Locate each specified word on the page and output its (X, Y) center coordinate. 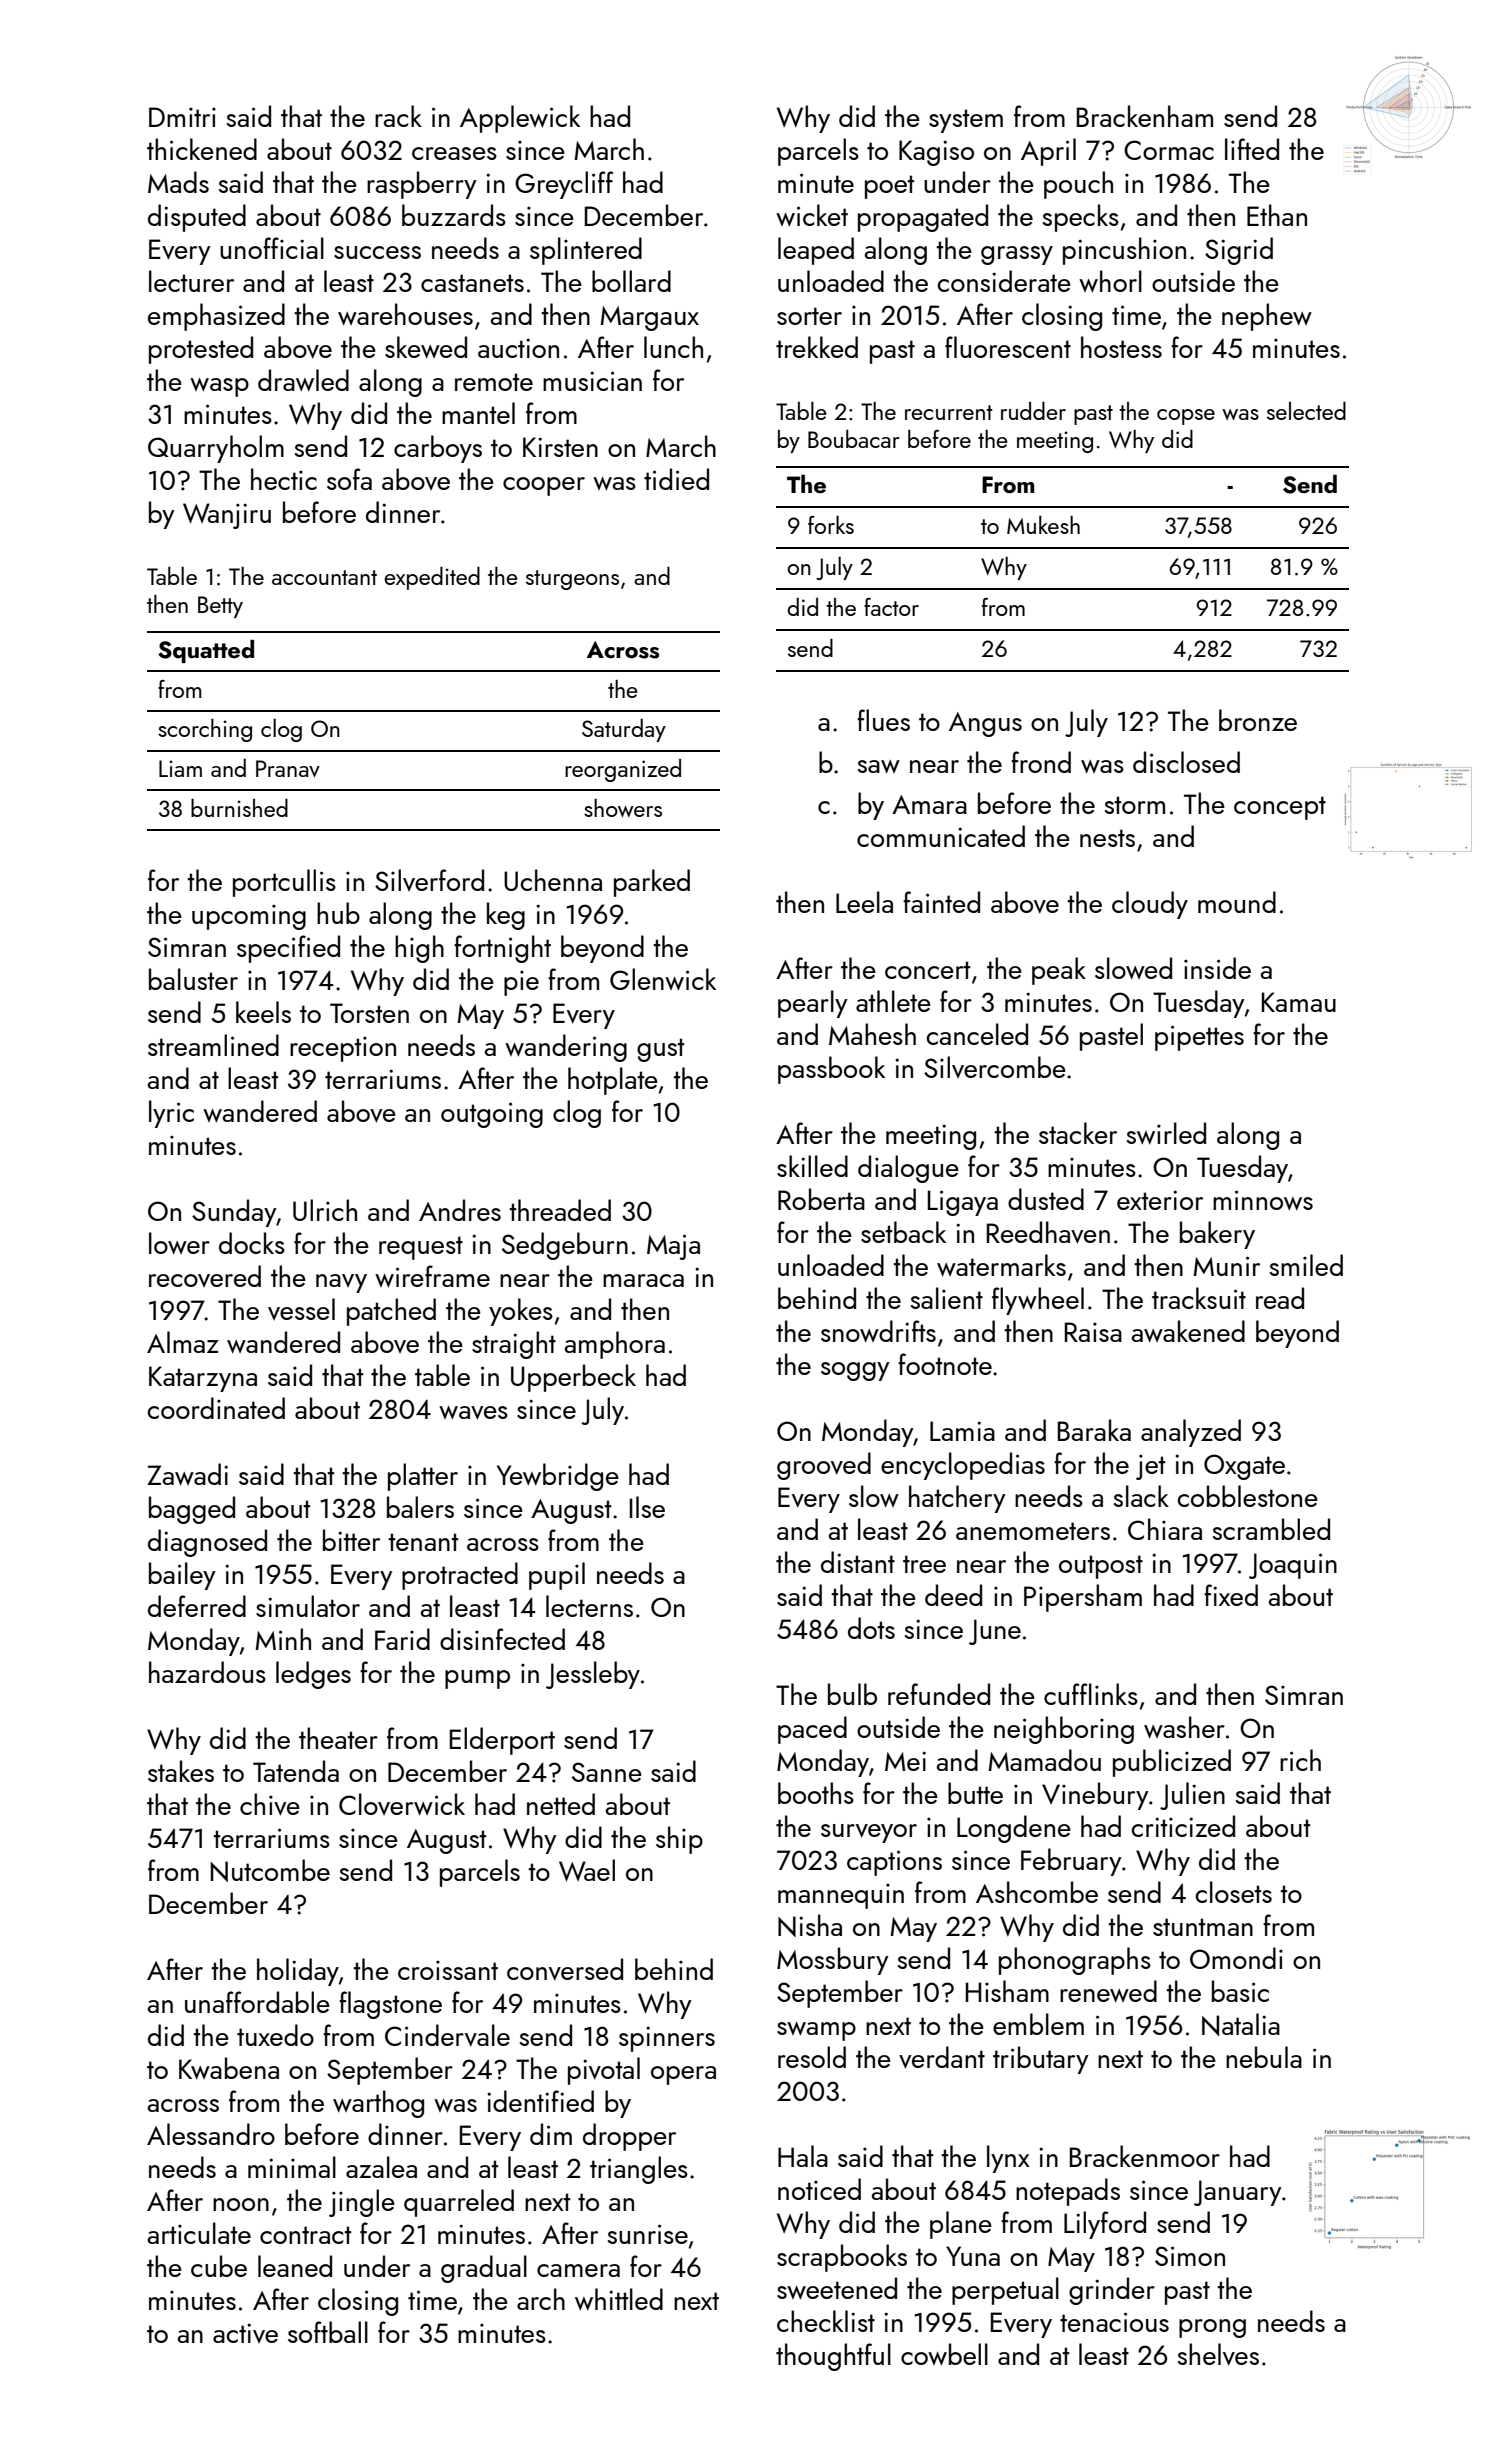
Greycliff (564, 185)
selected (1306, 411)
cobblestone (1247, 1496)
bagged (192, 1510)
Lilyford (1105, 2225)
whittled (619, 2299)
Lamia (962, 1431)
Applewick (520, 119)
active (245, 2333)
